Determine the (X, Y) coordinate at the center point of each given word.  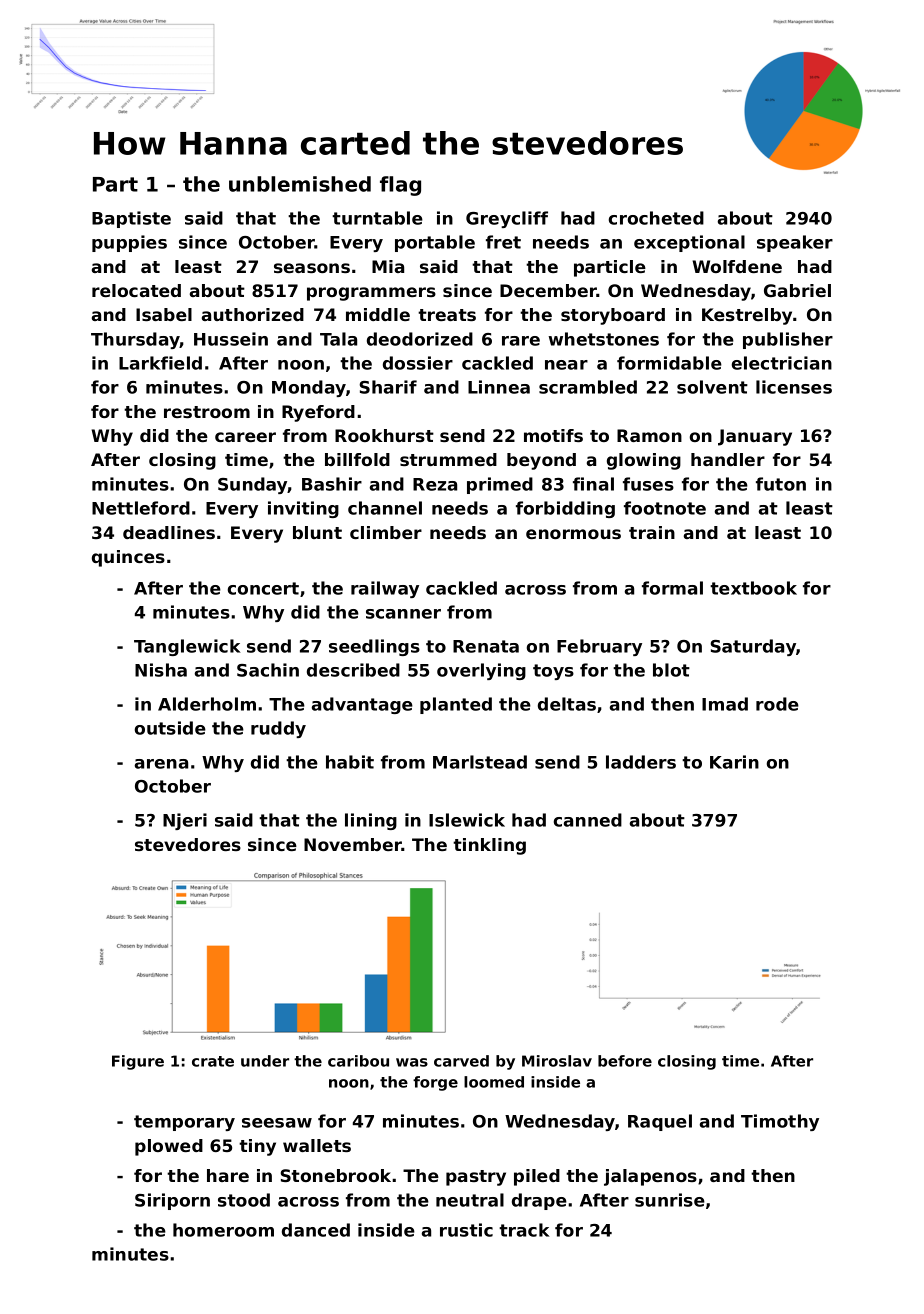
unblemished (300, 184)
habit (350, 762)
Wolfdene (737, 266)
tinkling (489, 846)
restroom (207, 412)
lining (371, 821)
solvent (712, 387)
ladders (641, 762)
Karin (734, 762)
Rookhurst (384, 435)
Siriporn (172, 1201)
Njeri (185, 821)
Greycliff (507, 219)
